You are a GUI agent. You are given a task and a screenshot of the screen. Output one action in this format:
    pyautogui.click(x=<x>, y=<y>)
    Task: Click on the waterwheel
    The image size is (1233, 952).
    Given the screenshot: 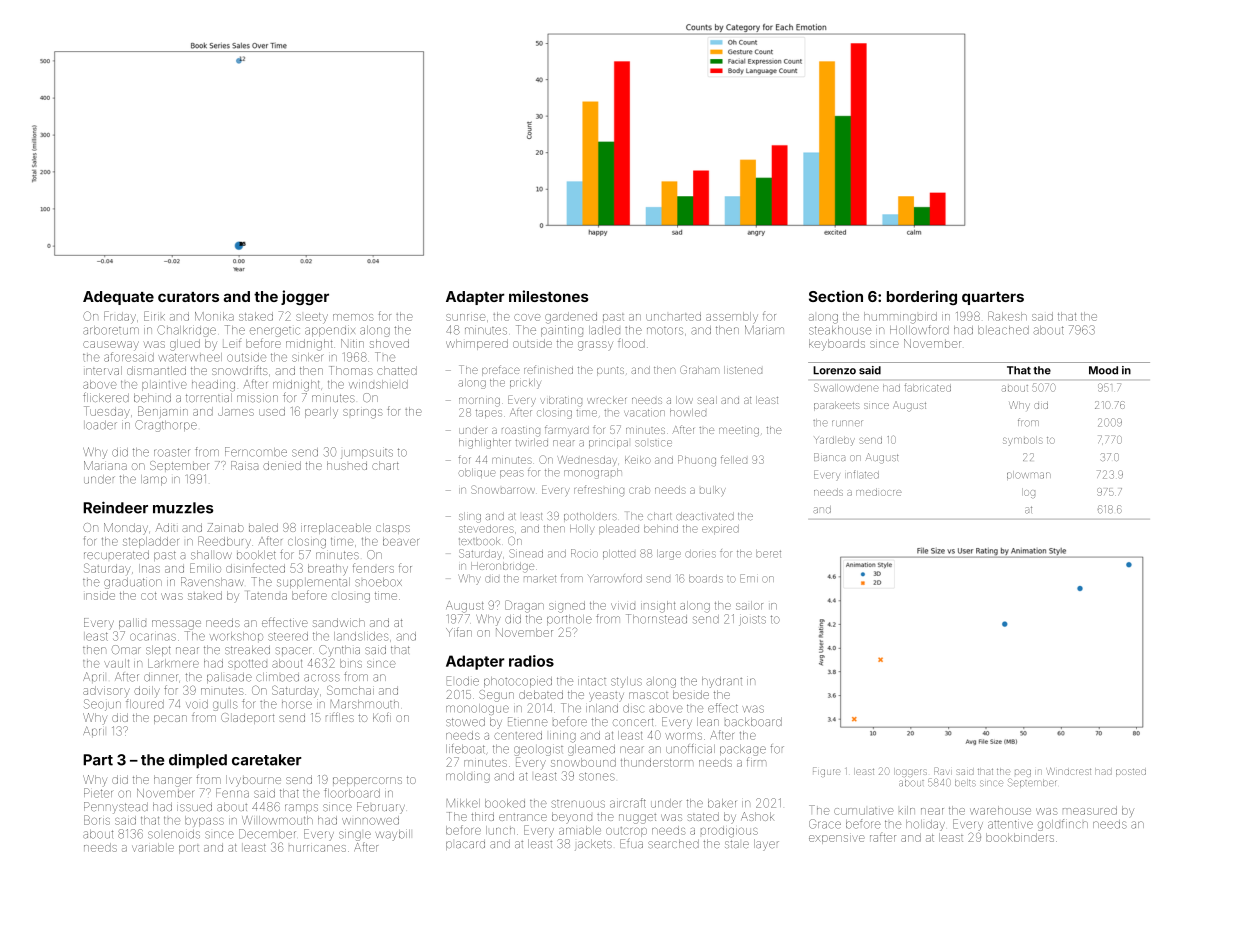 What is the action you would take?
    pyautogui.click(x=190, y=357)
